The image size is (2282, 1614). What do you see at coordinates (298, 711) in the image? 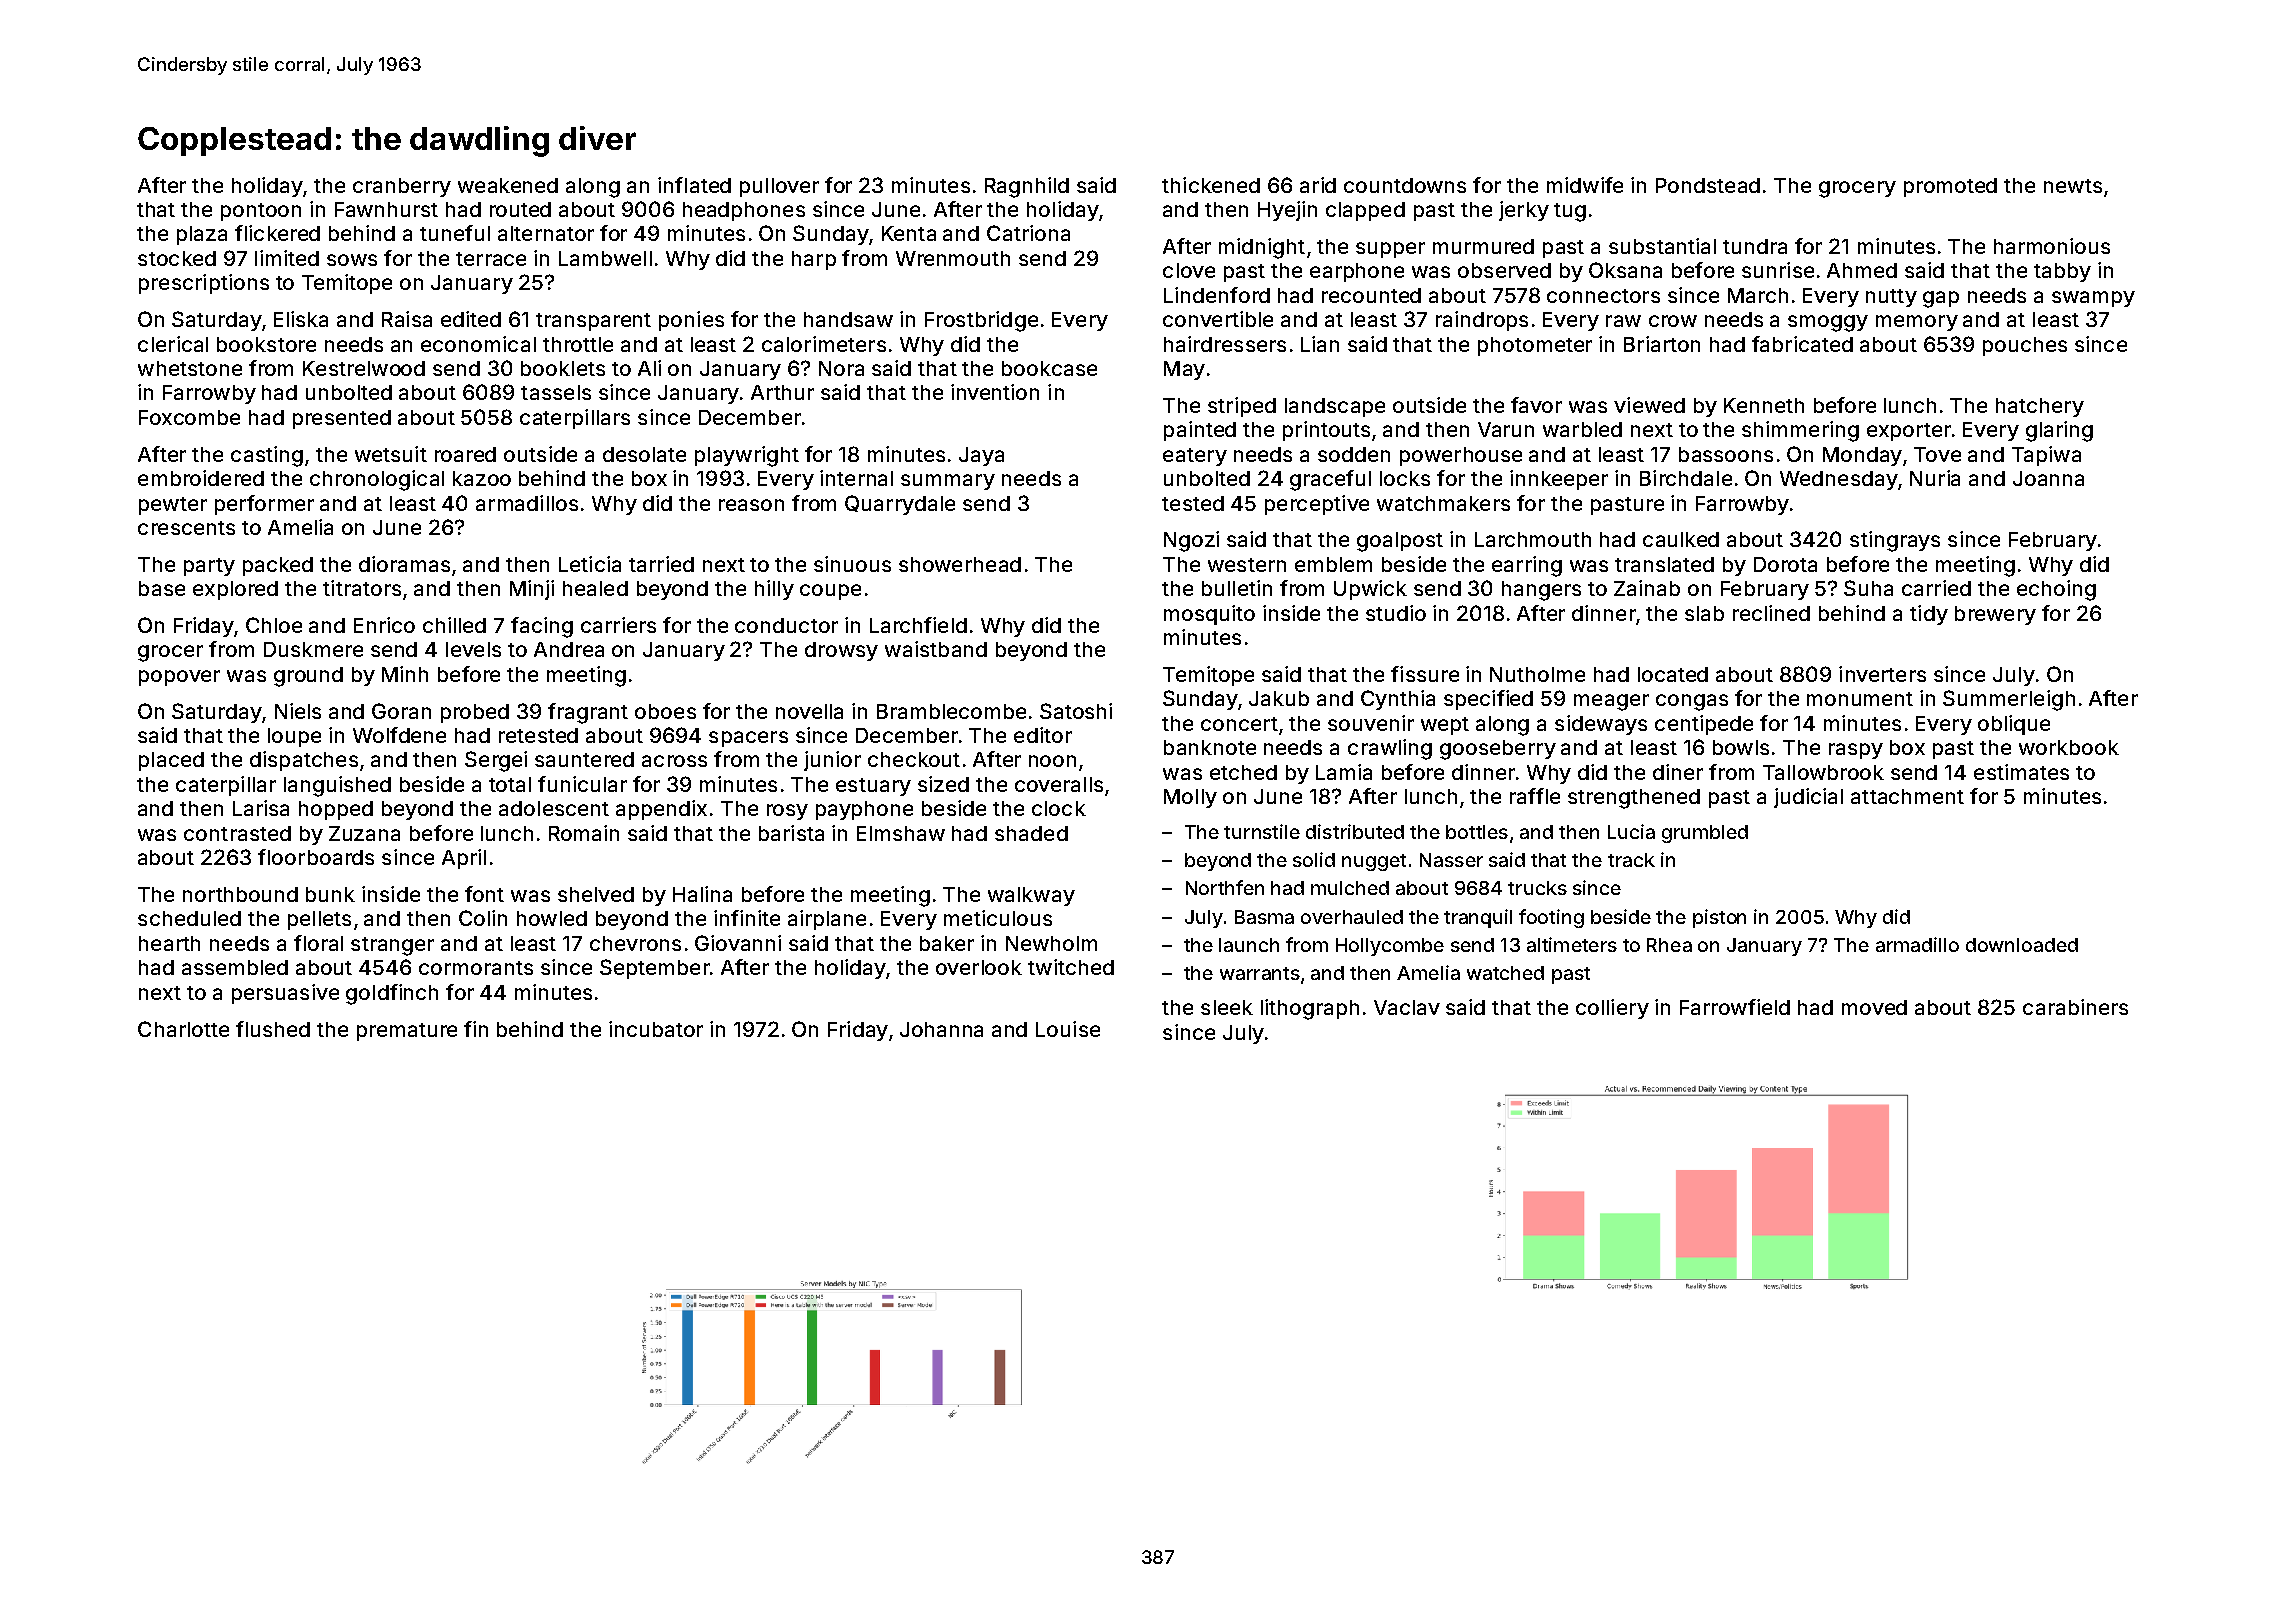
I see `Niels` at bounding box center [298, 711].
